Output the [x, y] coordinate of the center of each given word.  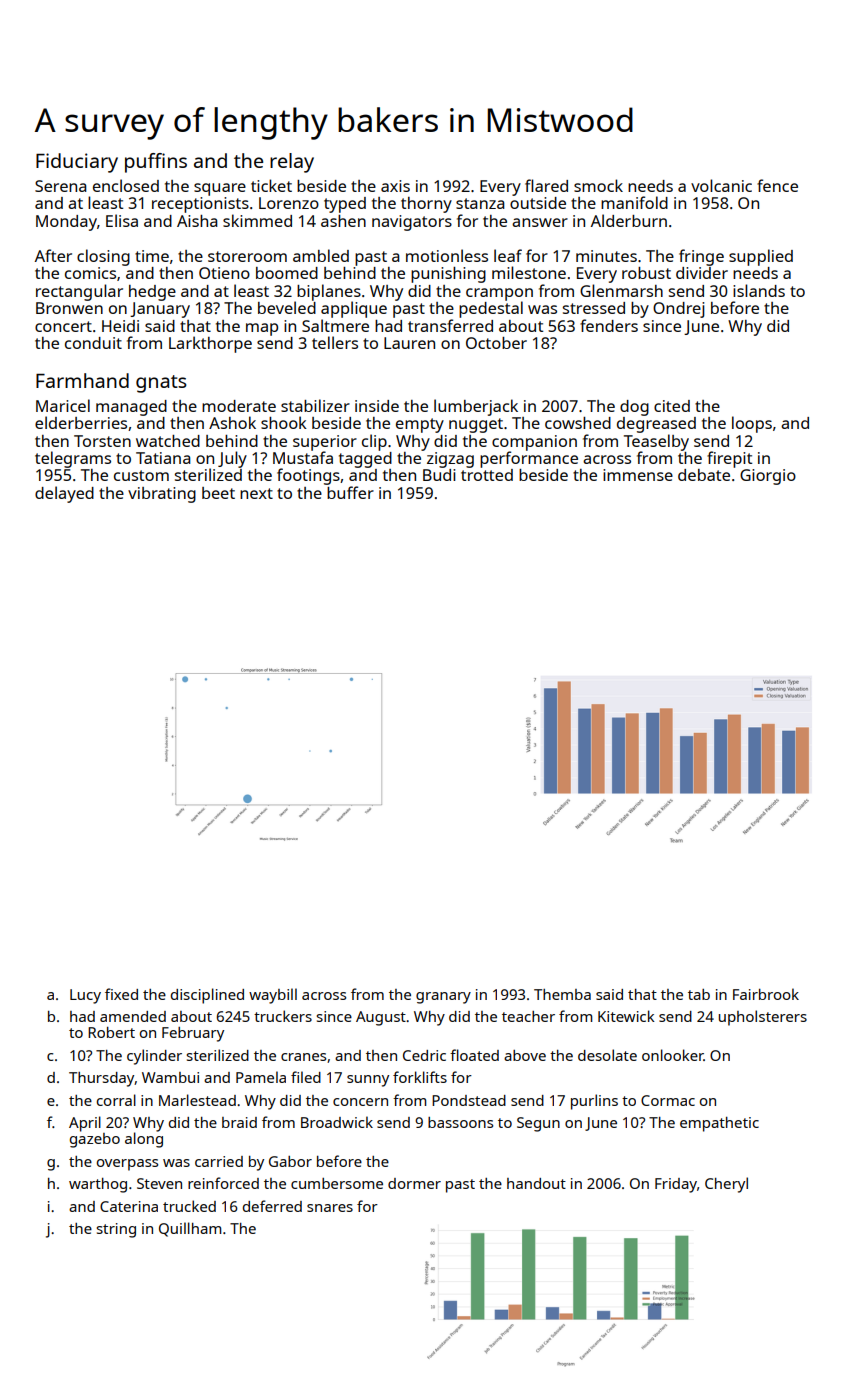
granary [443, 998]
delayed [64, 494]
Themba [562, 994]
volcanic [721, 185]
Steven [159, 1183]
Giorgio [768, 477]
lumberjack [476, 407]
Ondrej [679, 310]
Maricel [63, 405]
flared [546, 185]
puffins [156, 163]
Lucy [85, 996]
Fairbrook [766, 994]
